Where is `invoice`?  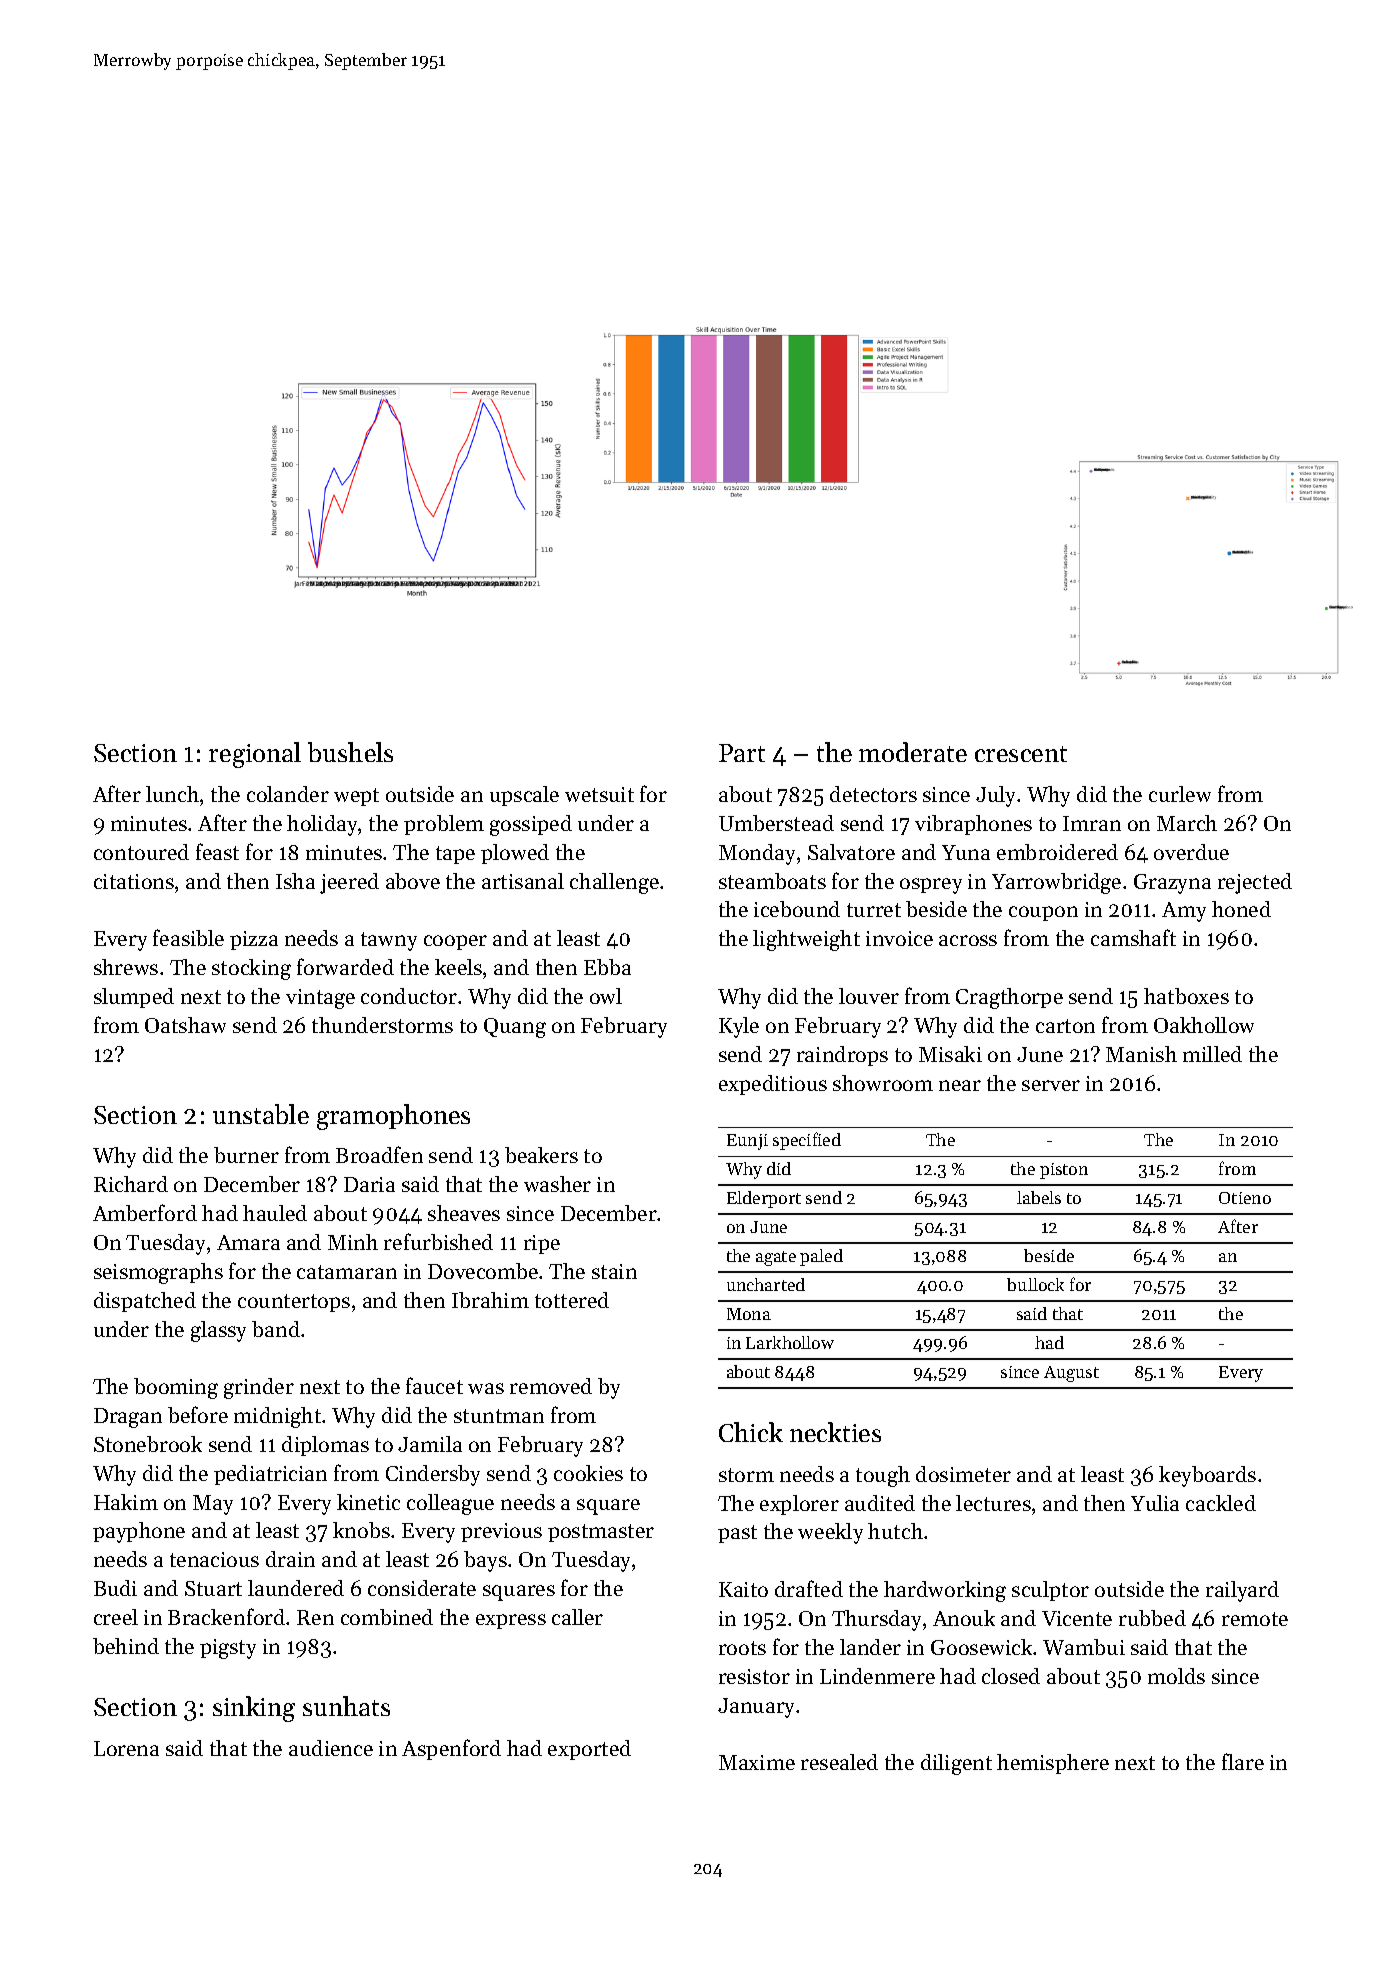 invoice is located at coordinates (899, 938).
